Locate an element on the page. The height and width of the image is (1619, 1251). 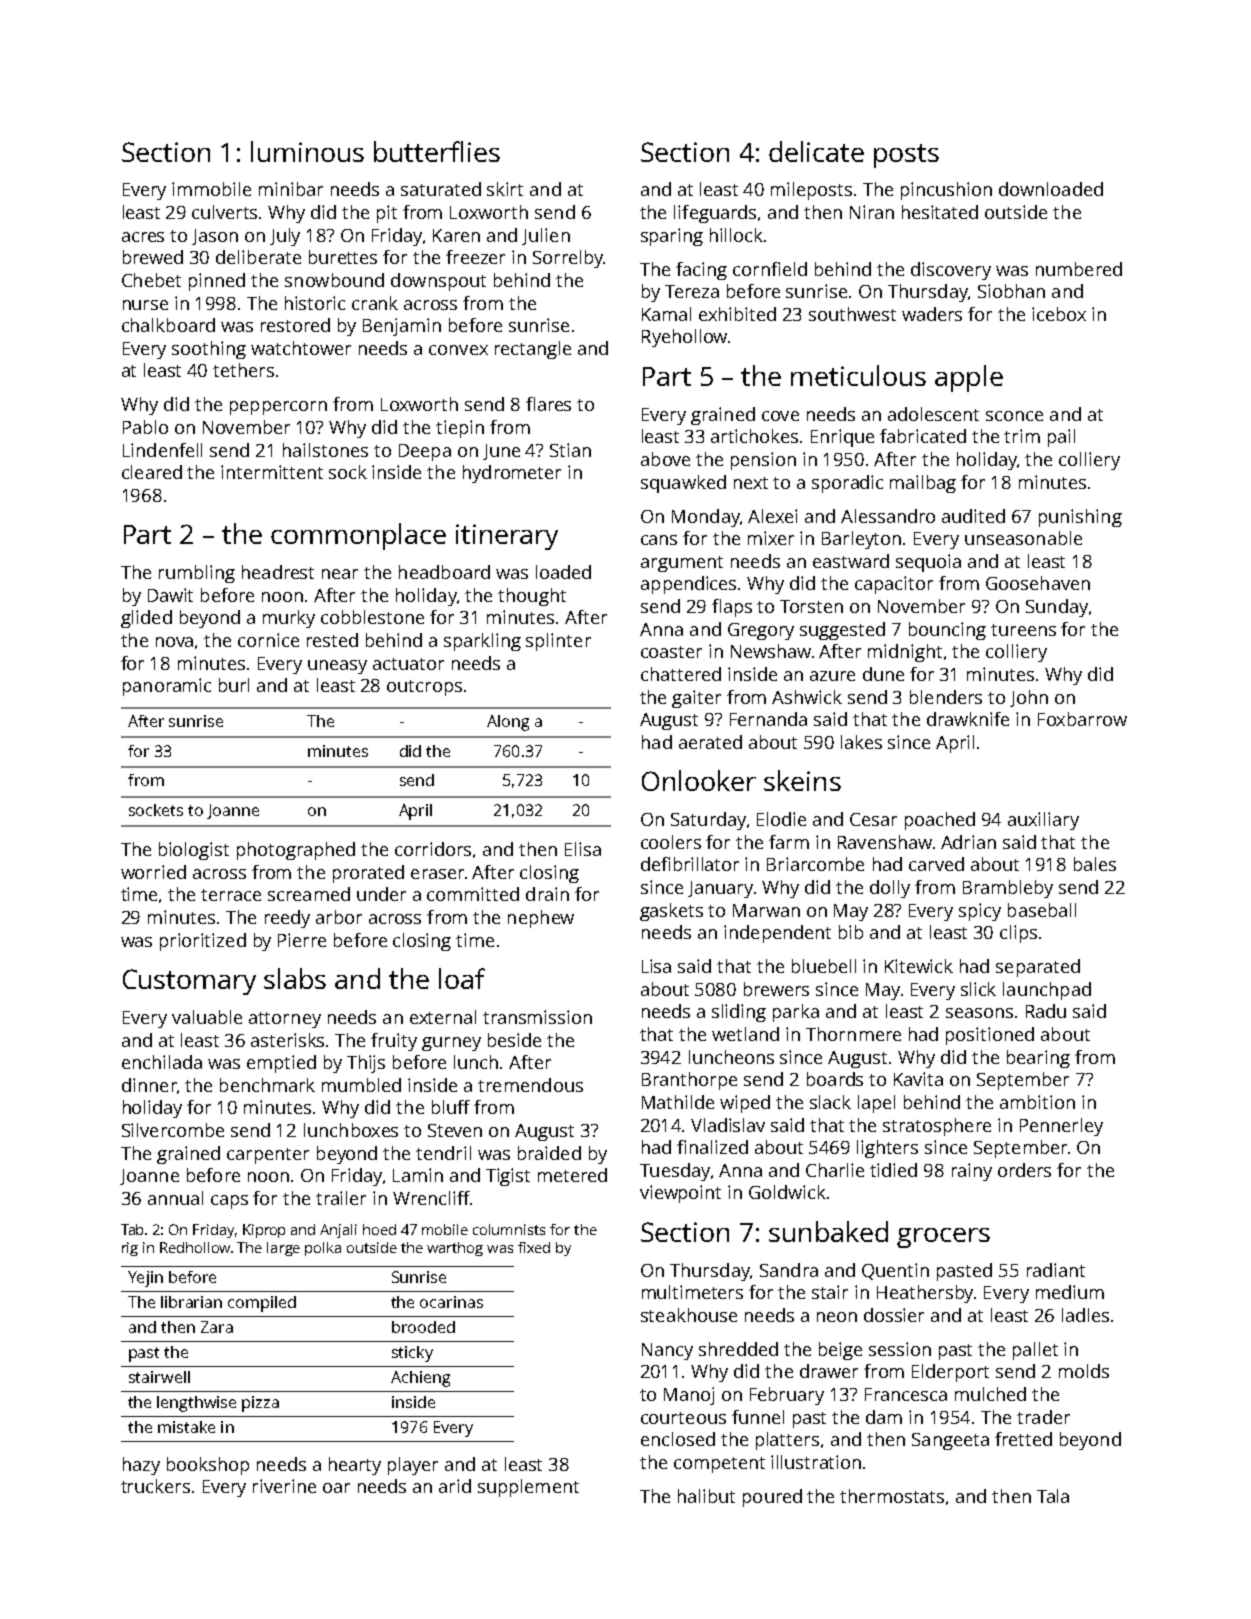
arbor is located at coordinates (339, 917).
